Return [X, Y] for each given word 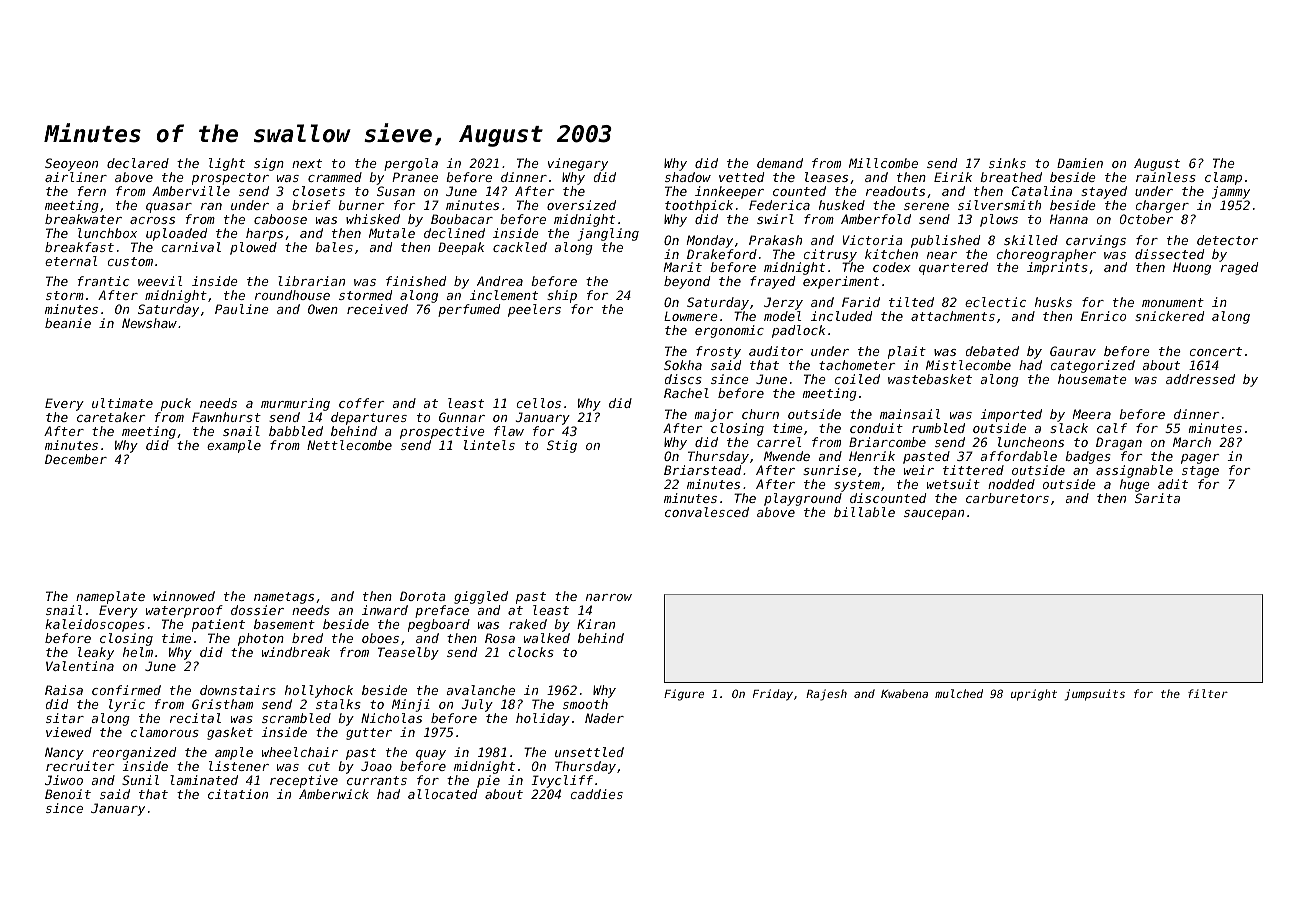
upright [1034, 695]
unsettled [589, 752]
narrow [609, 597]
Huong [1192, 268]
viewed [69, 732]
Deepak [461, 248]
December [76, 459]
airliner [76, 177]
